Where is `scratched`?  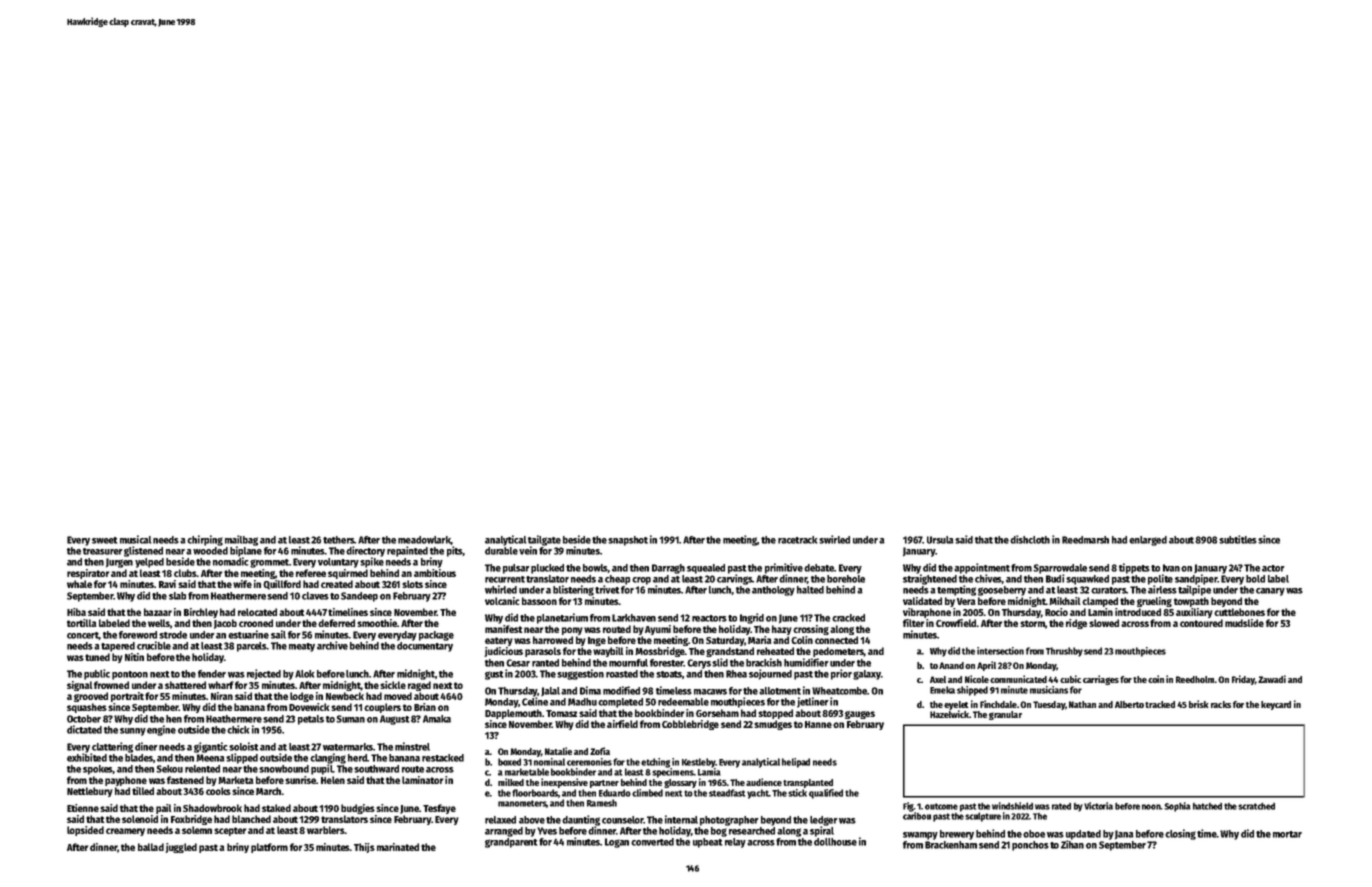
scratched is located at coordinates (1256, 806).
